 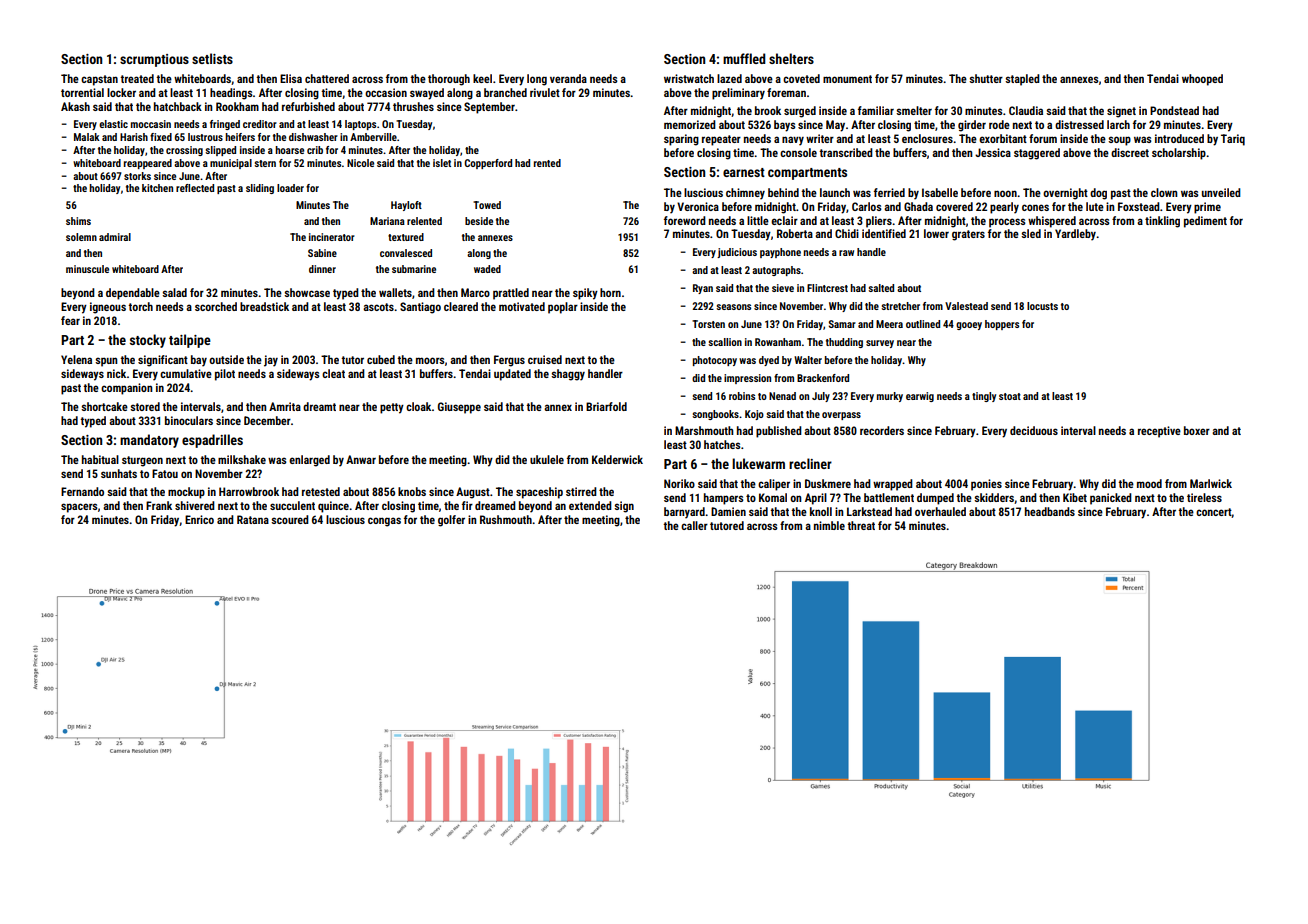 I want to click on whooped, so click(x=1202, y=80).
